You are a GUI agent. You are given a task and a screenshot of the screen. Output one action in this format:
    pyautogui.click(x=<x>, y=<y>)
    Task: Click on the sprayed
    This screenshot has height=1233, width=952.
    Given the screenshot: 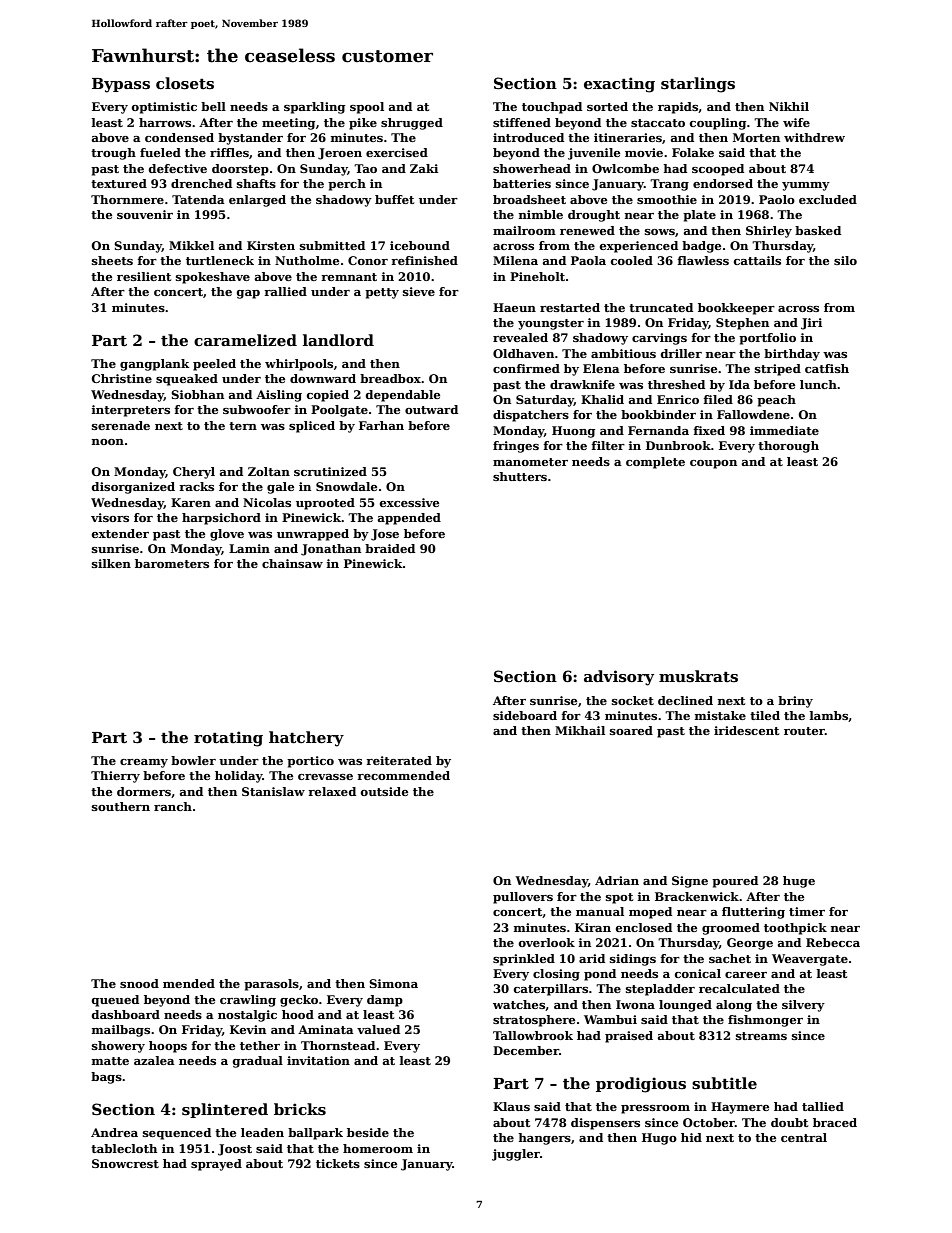 What is the action you would take?
    pyautogui.click(x=216, y=1165)
